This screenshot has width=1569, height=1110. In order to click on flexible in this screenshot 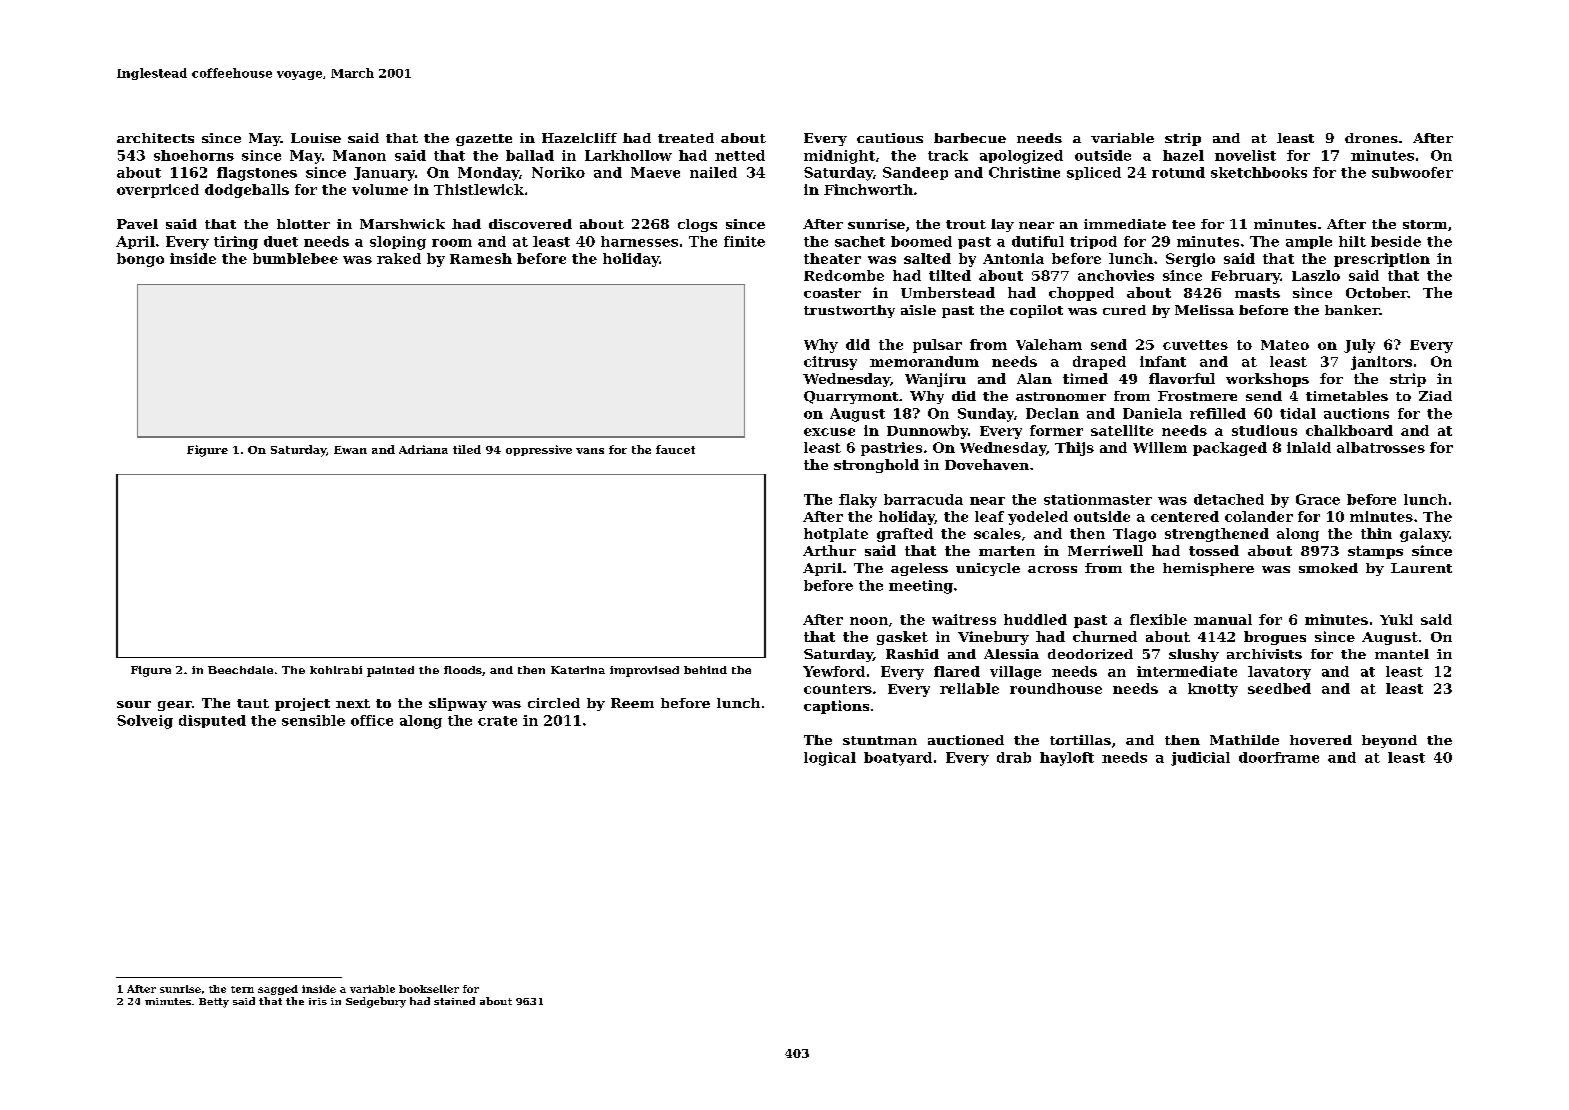, I will do `click(1158, 619)`.
